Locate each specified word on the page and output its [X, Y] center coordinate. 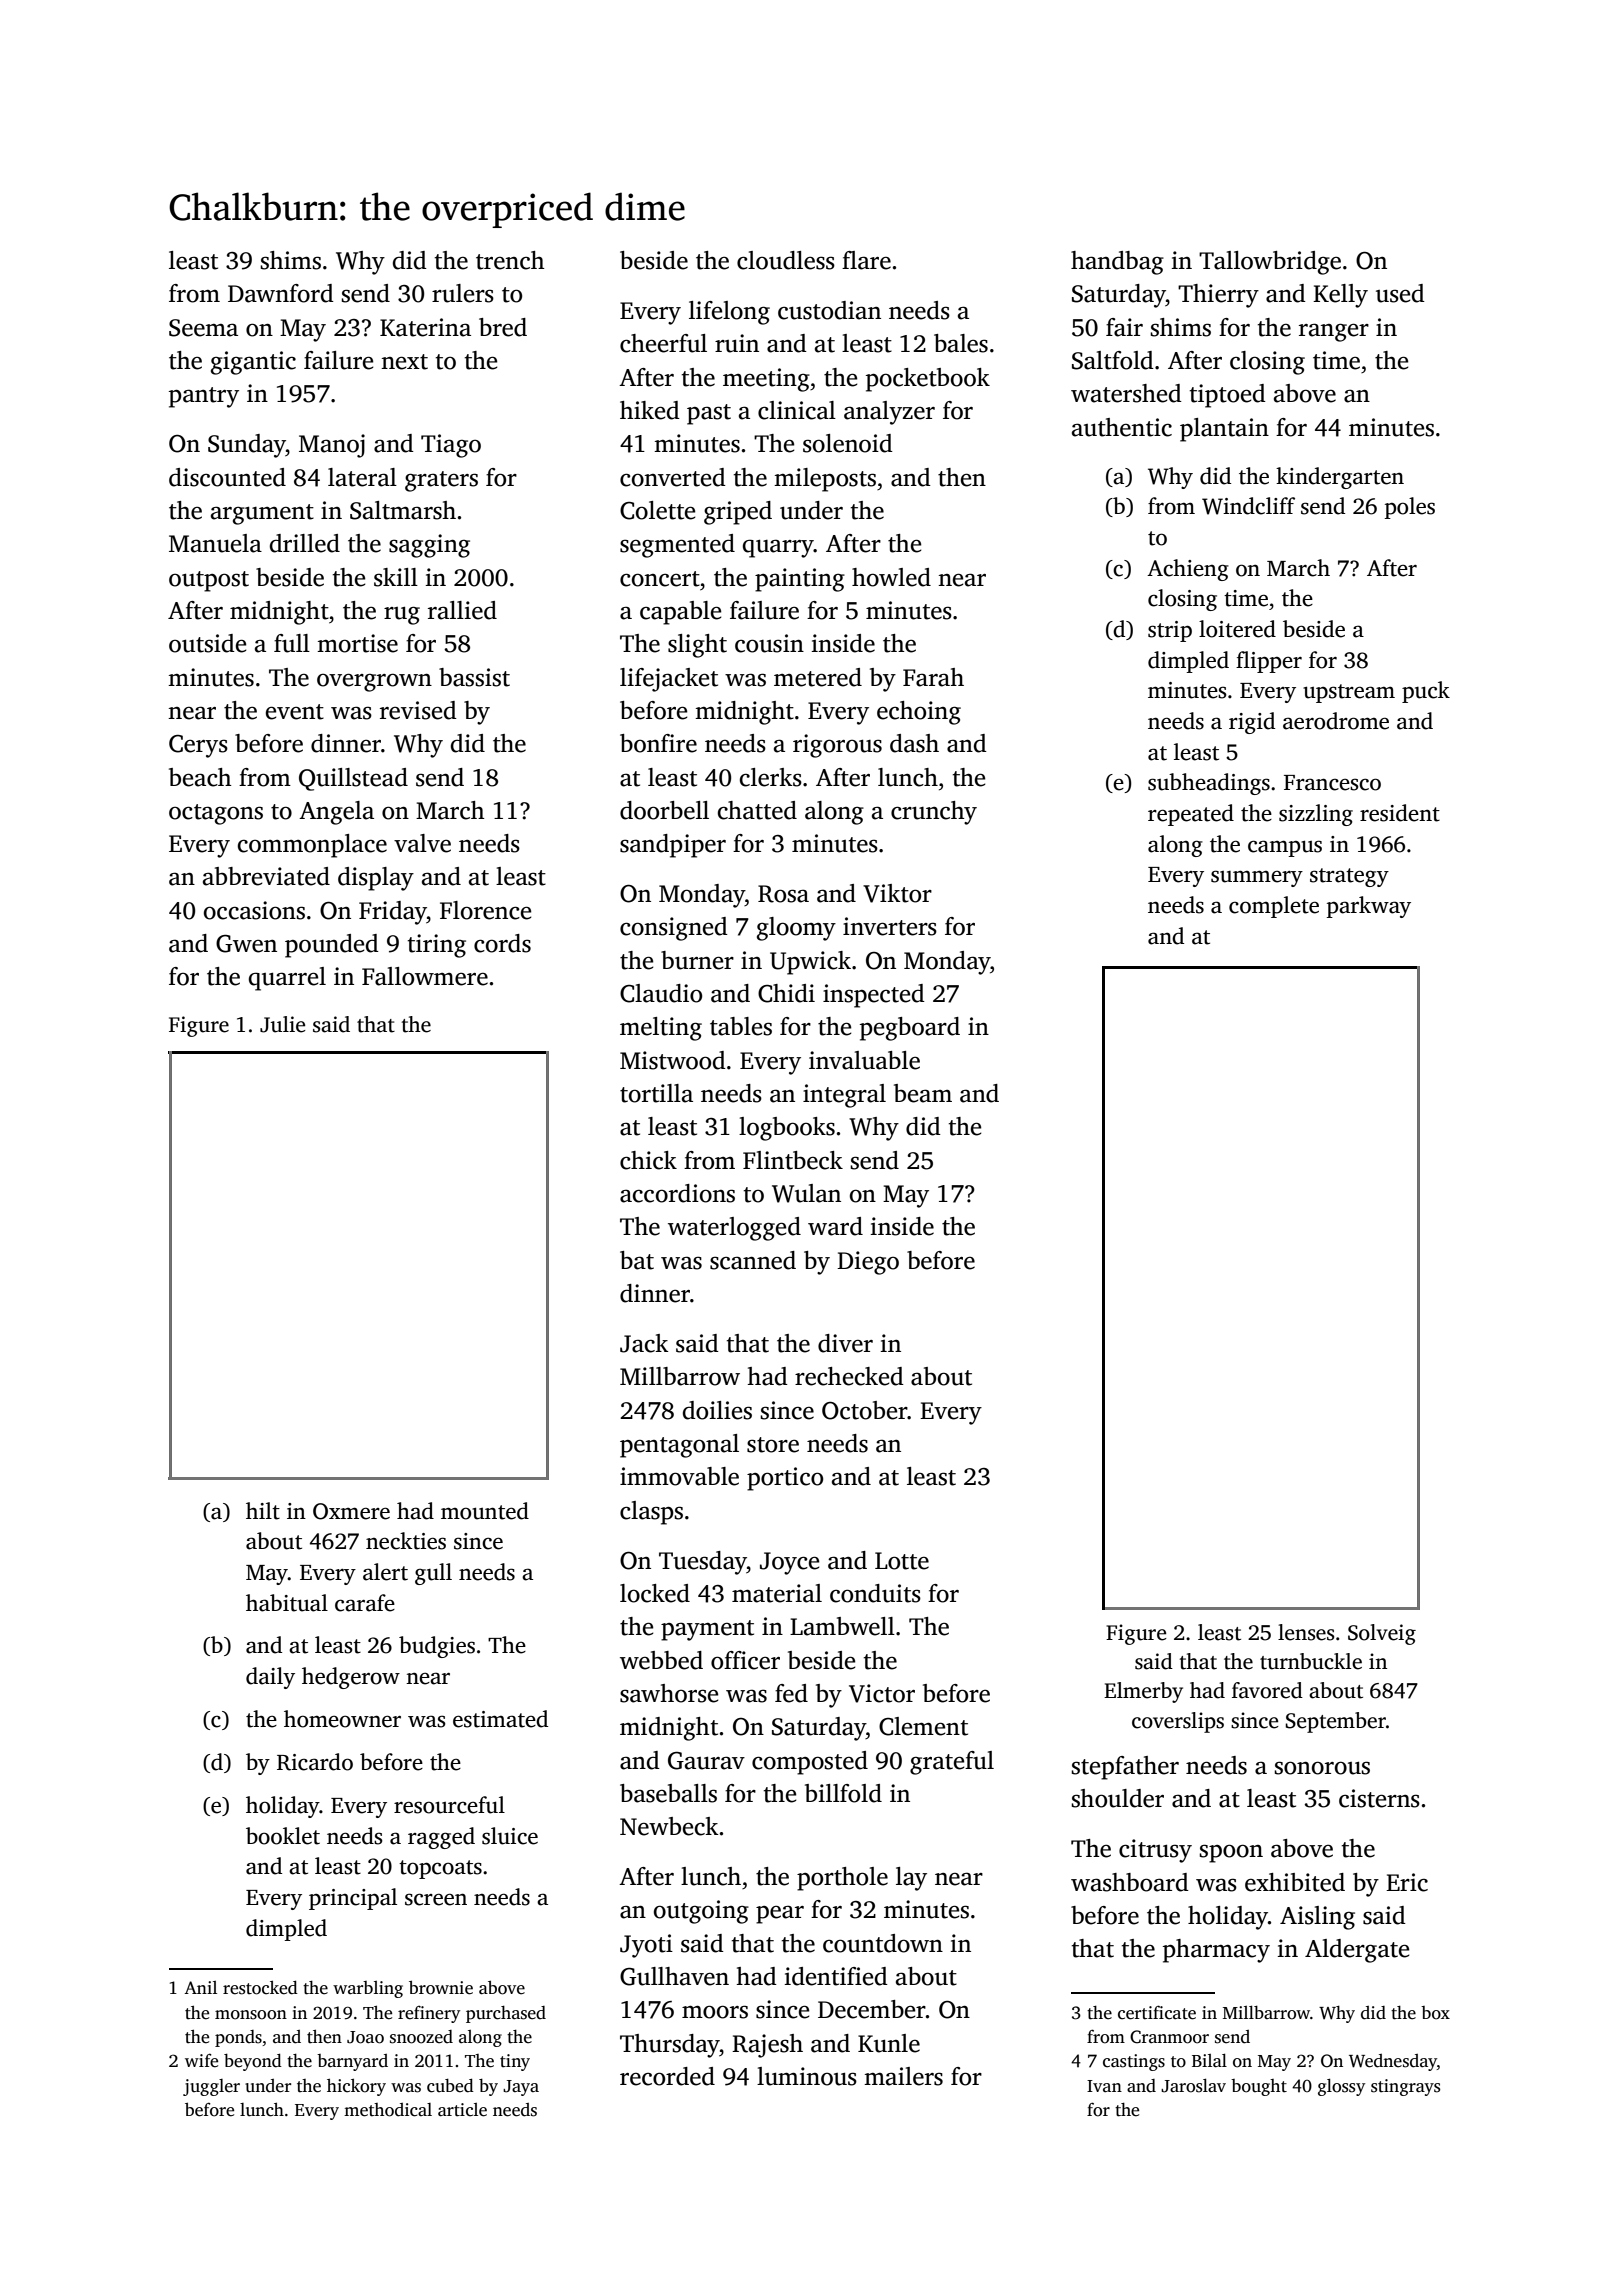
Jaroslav [1193, 2086]
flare [866, 260]
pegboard [910, 1029]
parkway [1368, 907]
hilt [263, 1511]
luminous [807, 2076]
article [462, 2110]
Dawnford [281, 293]
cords [502, 943]
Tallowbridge [1270, 263]
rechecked [849, 1376]
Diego [868, 1263]
